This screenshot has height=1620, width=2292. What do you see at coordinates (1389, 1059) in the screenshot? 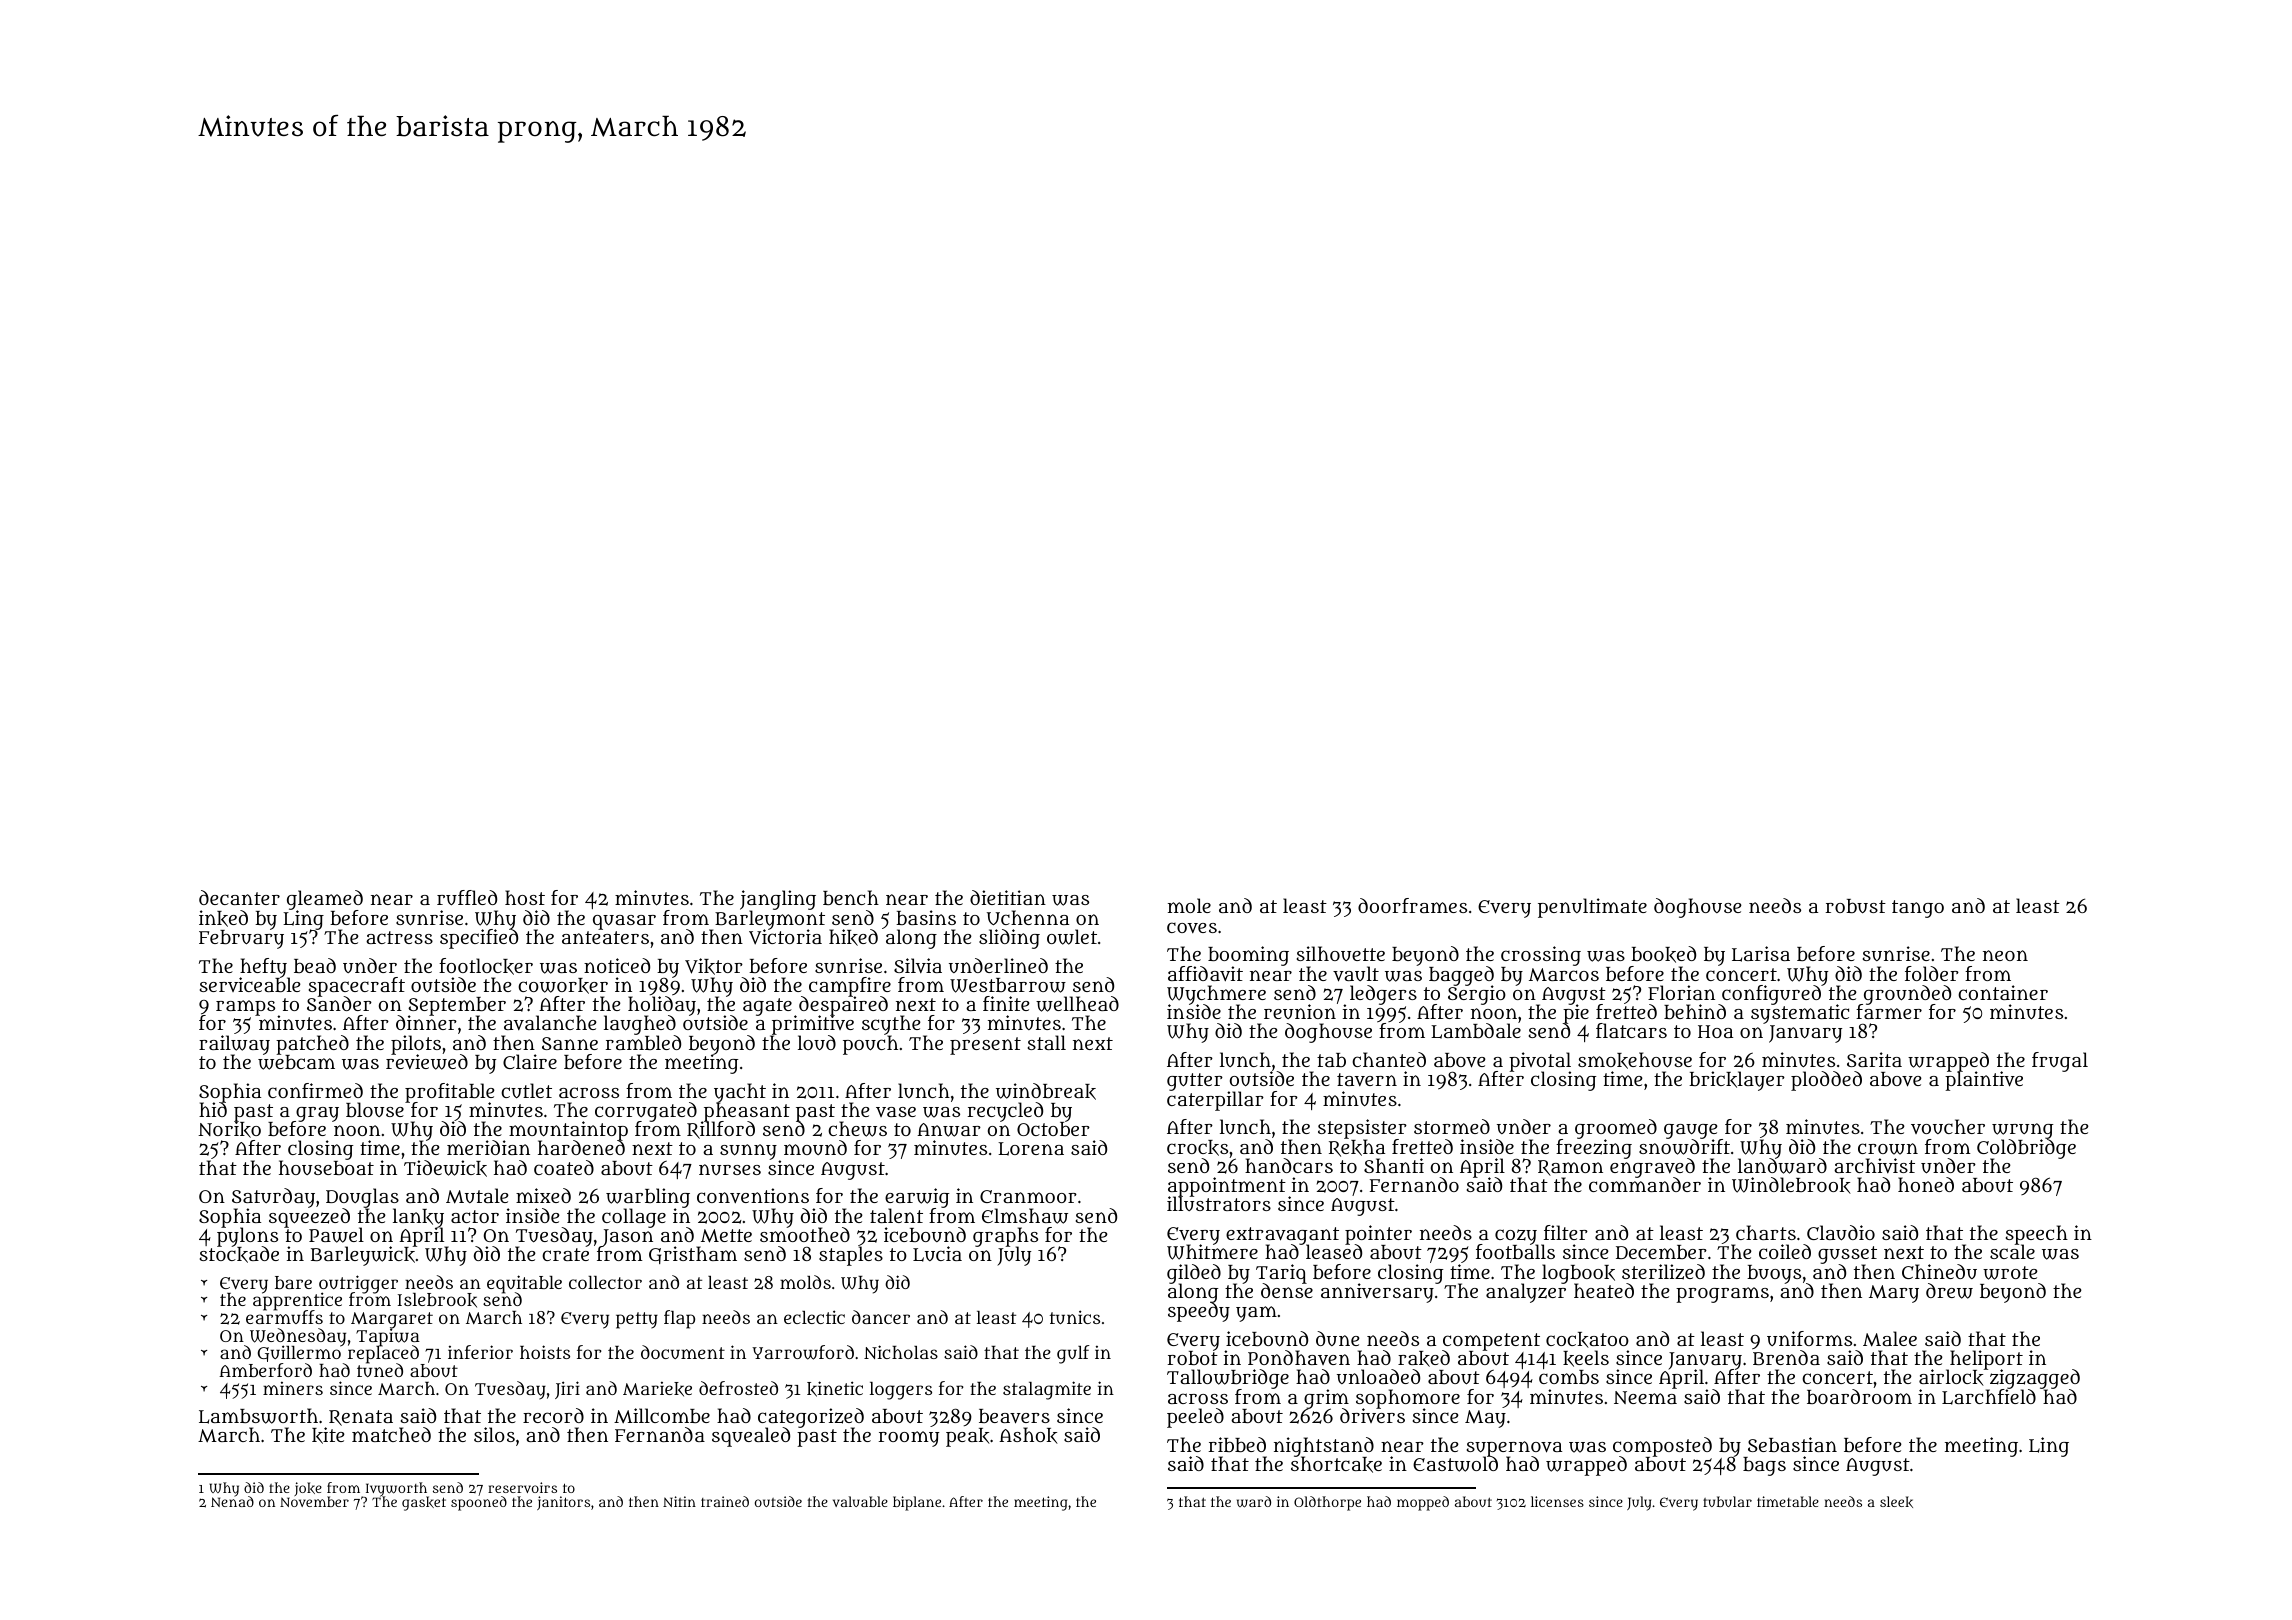
I see `chanted` at bounding box center [1389, 1059].
